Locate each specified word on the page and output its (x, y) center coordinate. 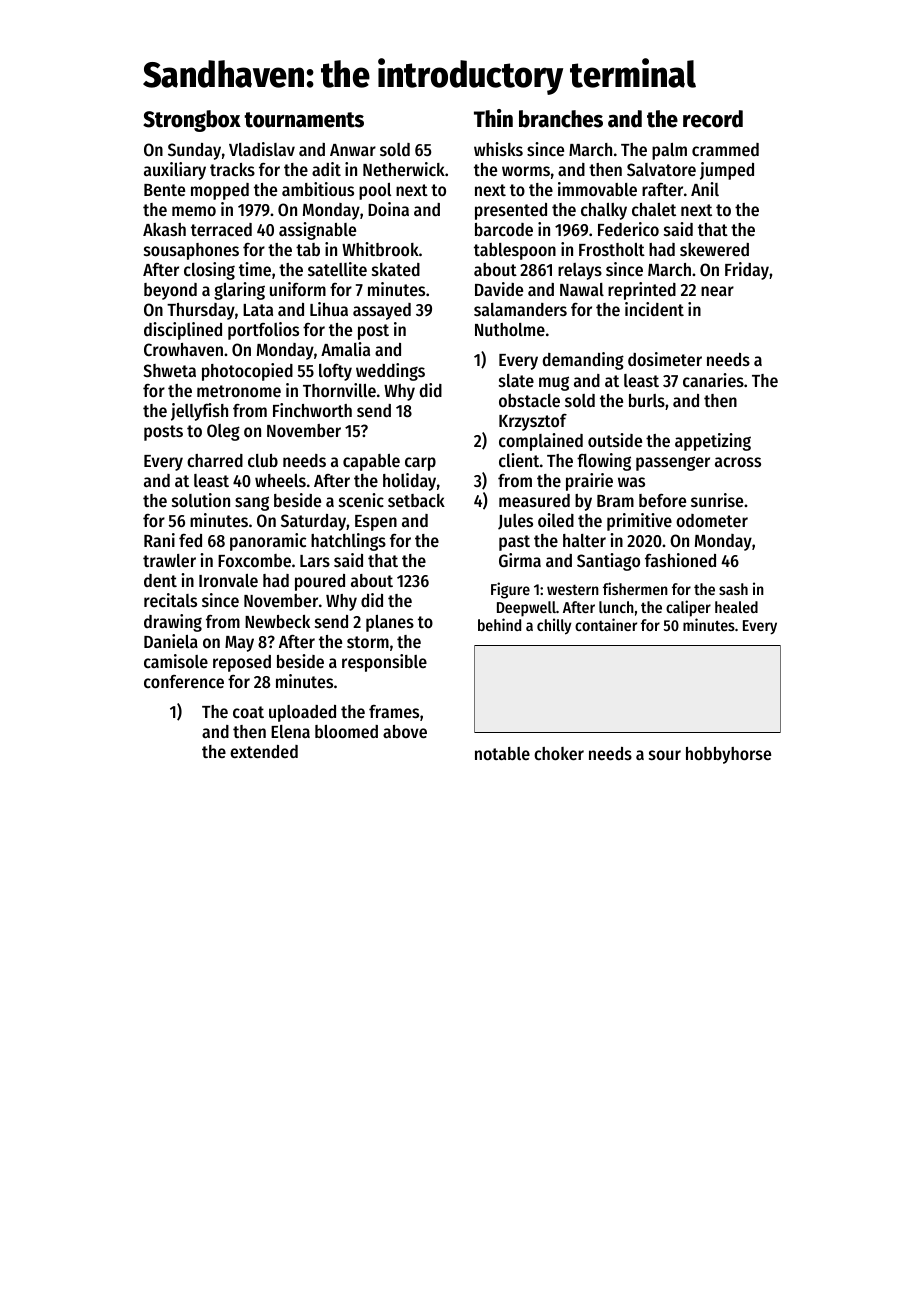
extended (264, 751)
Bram (615, 501)
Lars (315, 561)
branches (561, 119)
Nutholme (510, 329)
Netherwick (404, 169)
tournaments (304, 120)
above (405, 731)
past (514, 543)
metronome (239, 391)
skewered (714, 249)
